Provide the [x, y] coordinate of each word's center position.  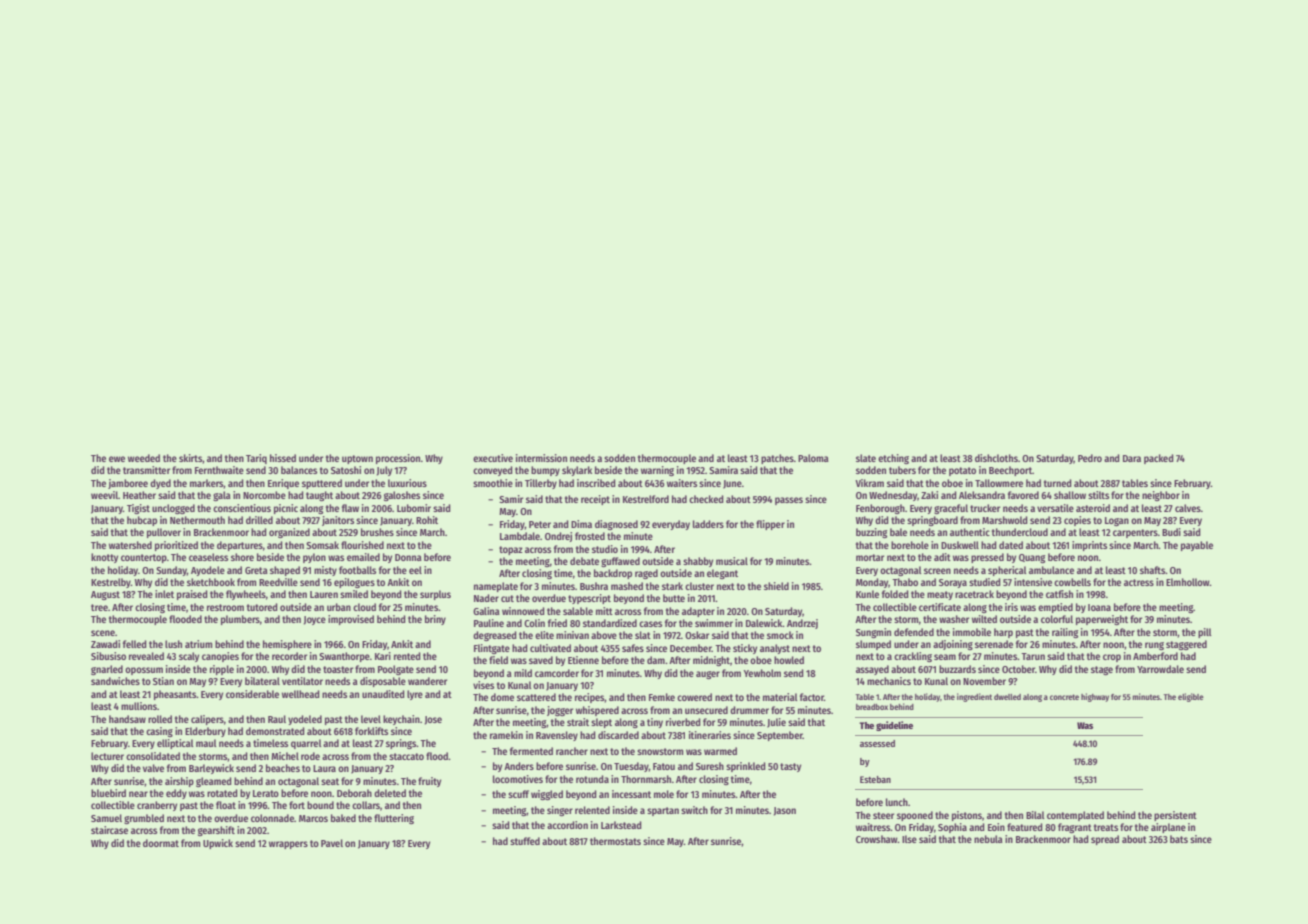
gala [222, 496]
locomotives [518, 779]
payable [1197, 546]
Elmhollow [1188, 582]
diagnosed [616, 525]
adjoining [953, 645]
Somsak [322, 545]
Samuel [106, 818]
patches [777, 459]
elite [544, 635]
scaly [189, 657]
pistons [967, 816]
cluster [699, 586]
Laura [324, 768]
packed [1159, 459]
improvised [351, 620]
